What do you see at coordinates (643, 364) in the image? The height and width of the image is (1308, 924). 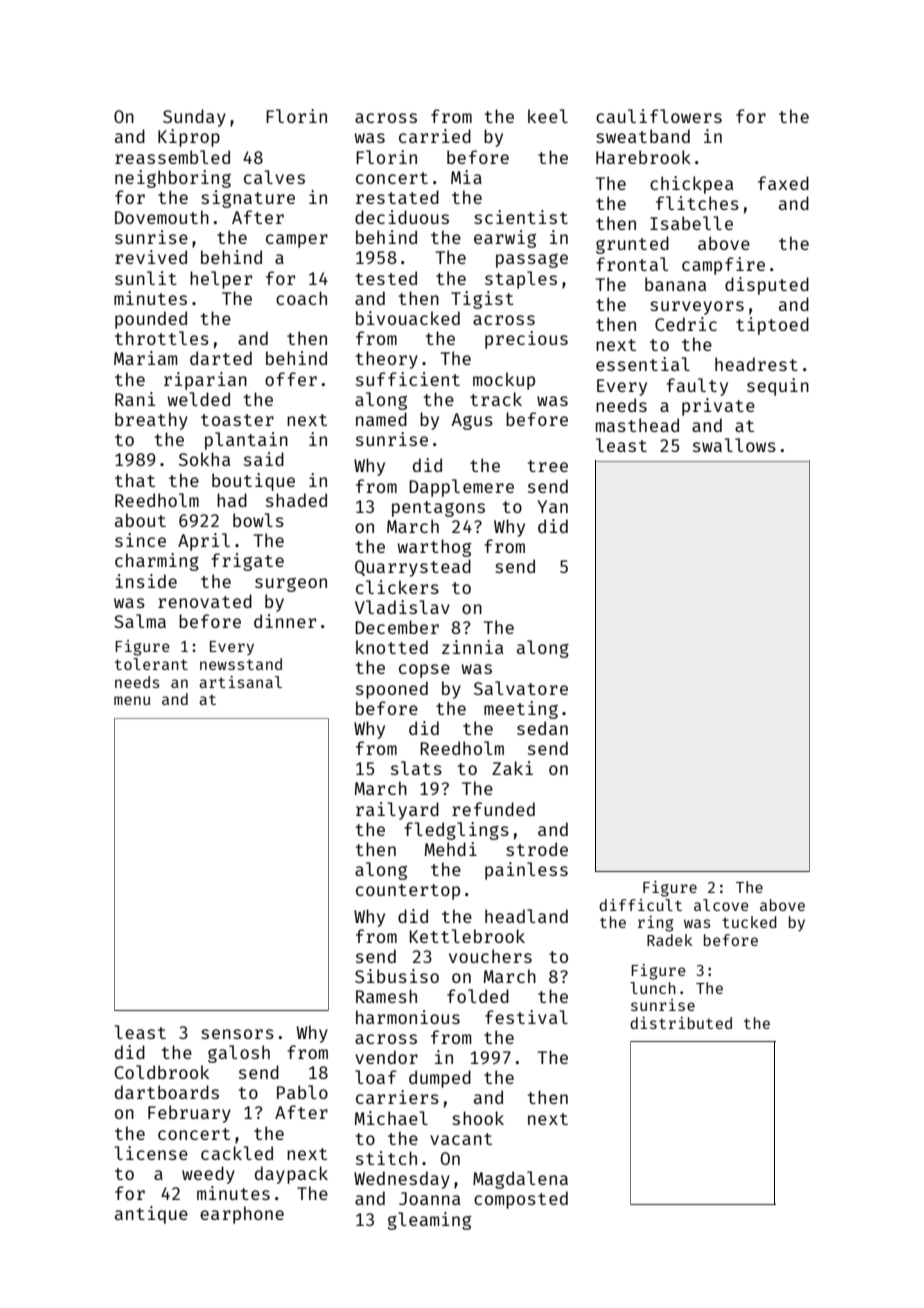 I see `essential` at bounding box center [643, 364].
